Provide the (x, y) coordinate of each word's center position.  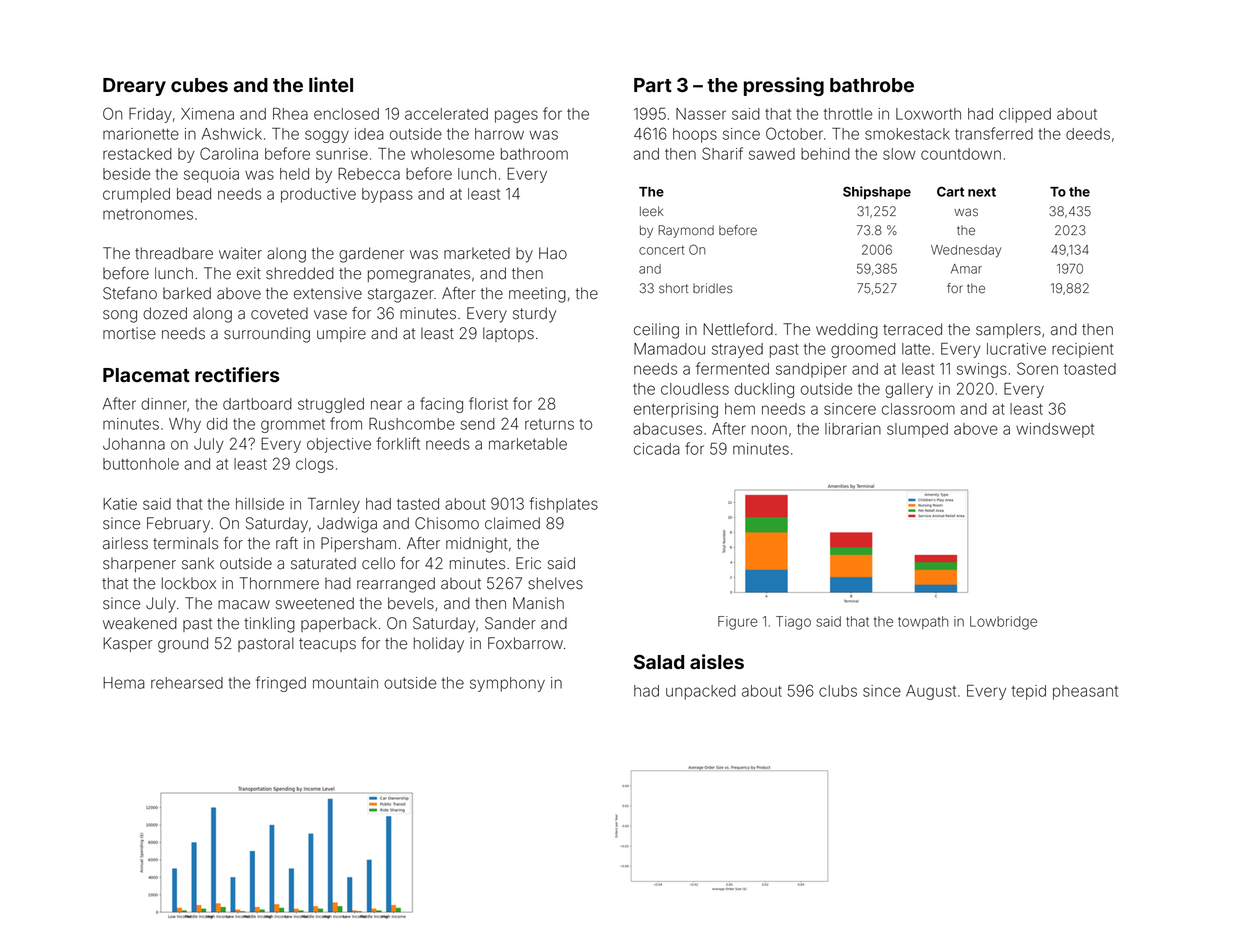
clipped (1025, 115)
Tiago (793, 623)
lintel (331, 84)
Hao (553, 253)
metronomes (148, 214)
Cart (950, 191)
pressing (784, 86)
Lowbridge (1003, 623)
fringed (281, 684)
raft (287, 543)
